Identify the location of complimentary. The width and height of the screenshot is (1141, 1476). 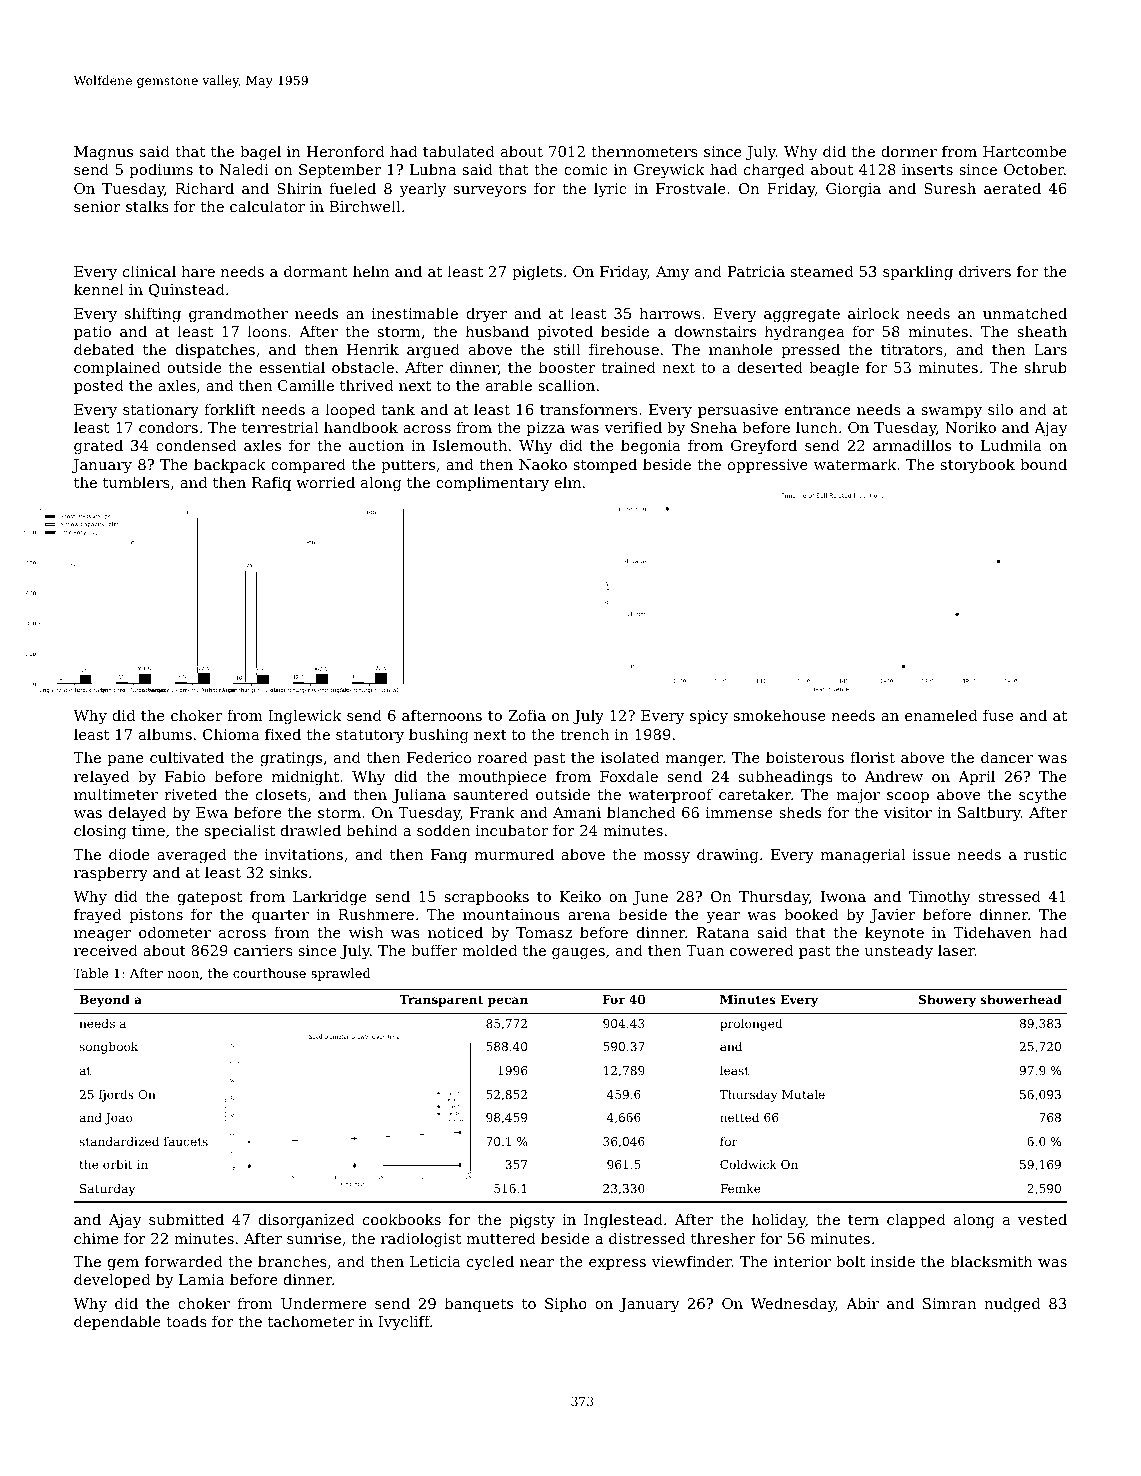
(492, 484).
